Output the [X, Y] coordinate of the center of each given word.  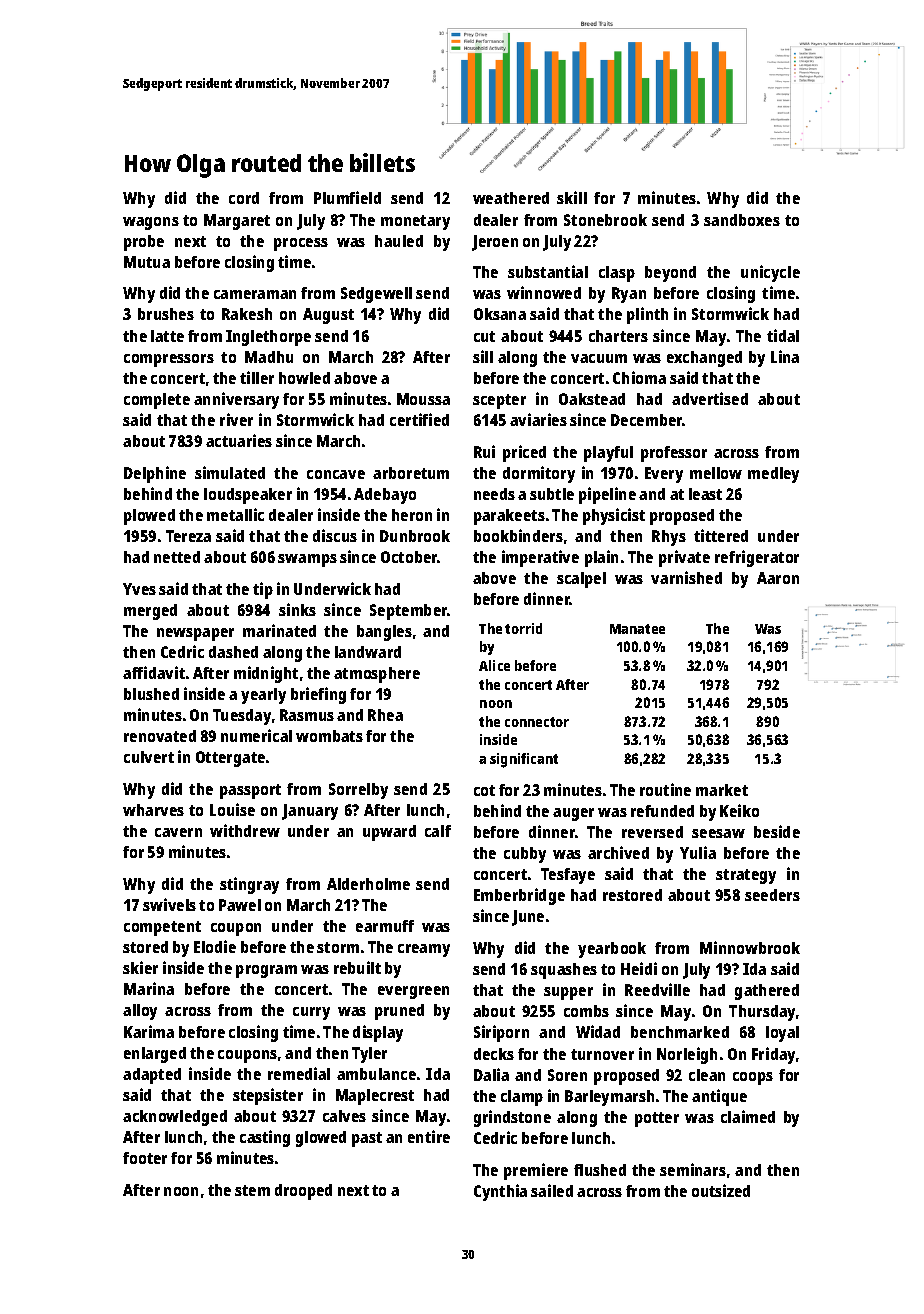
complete [157, 401]
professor [674, 454]
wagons [151, 223]
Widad [598, 1031]
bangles [384, 633]
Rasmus [307, 715]
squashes [564, 971]
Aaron [778, 578]
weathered [511, 198]
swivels [169, 904]
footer [145, 1158]
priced [524, 453]
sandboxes [742, 220]
